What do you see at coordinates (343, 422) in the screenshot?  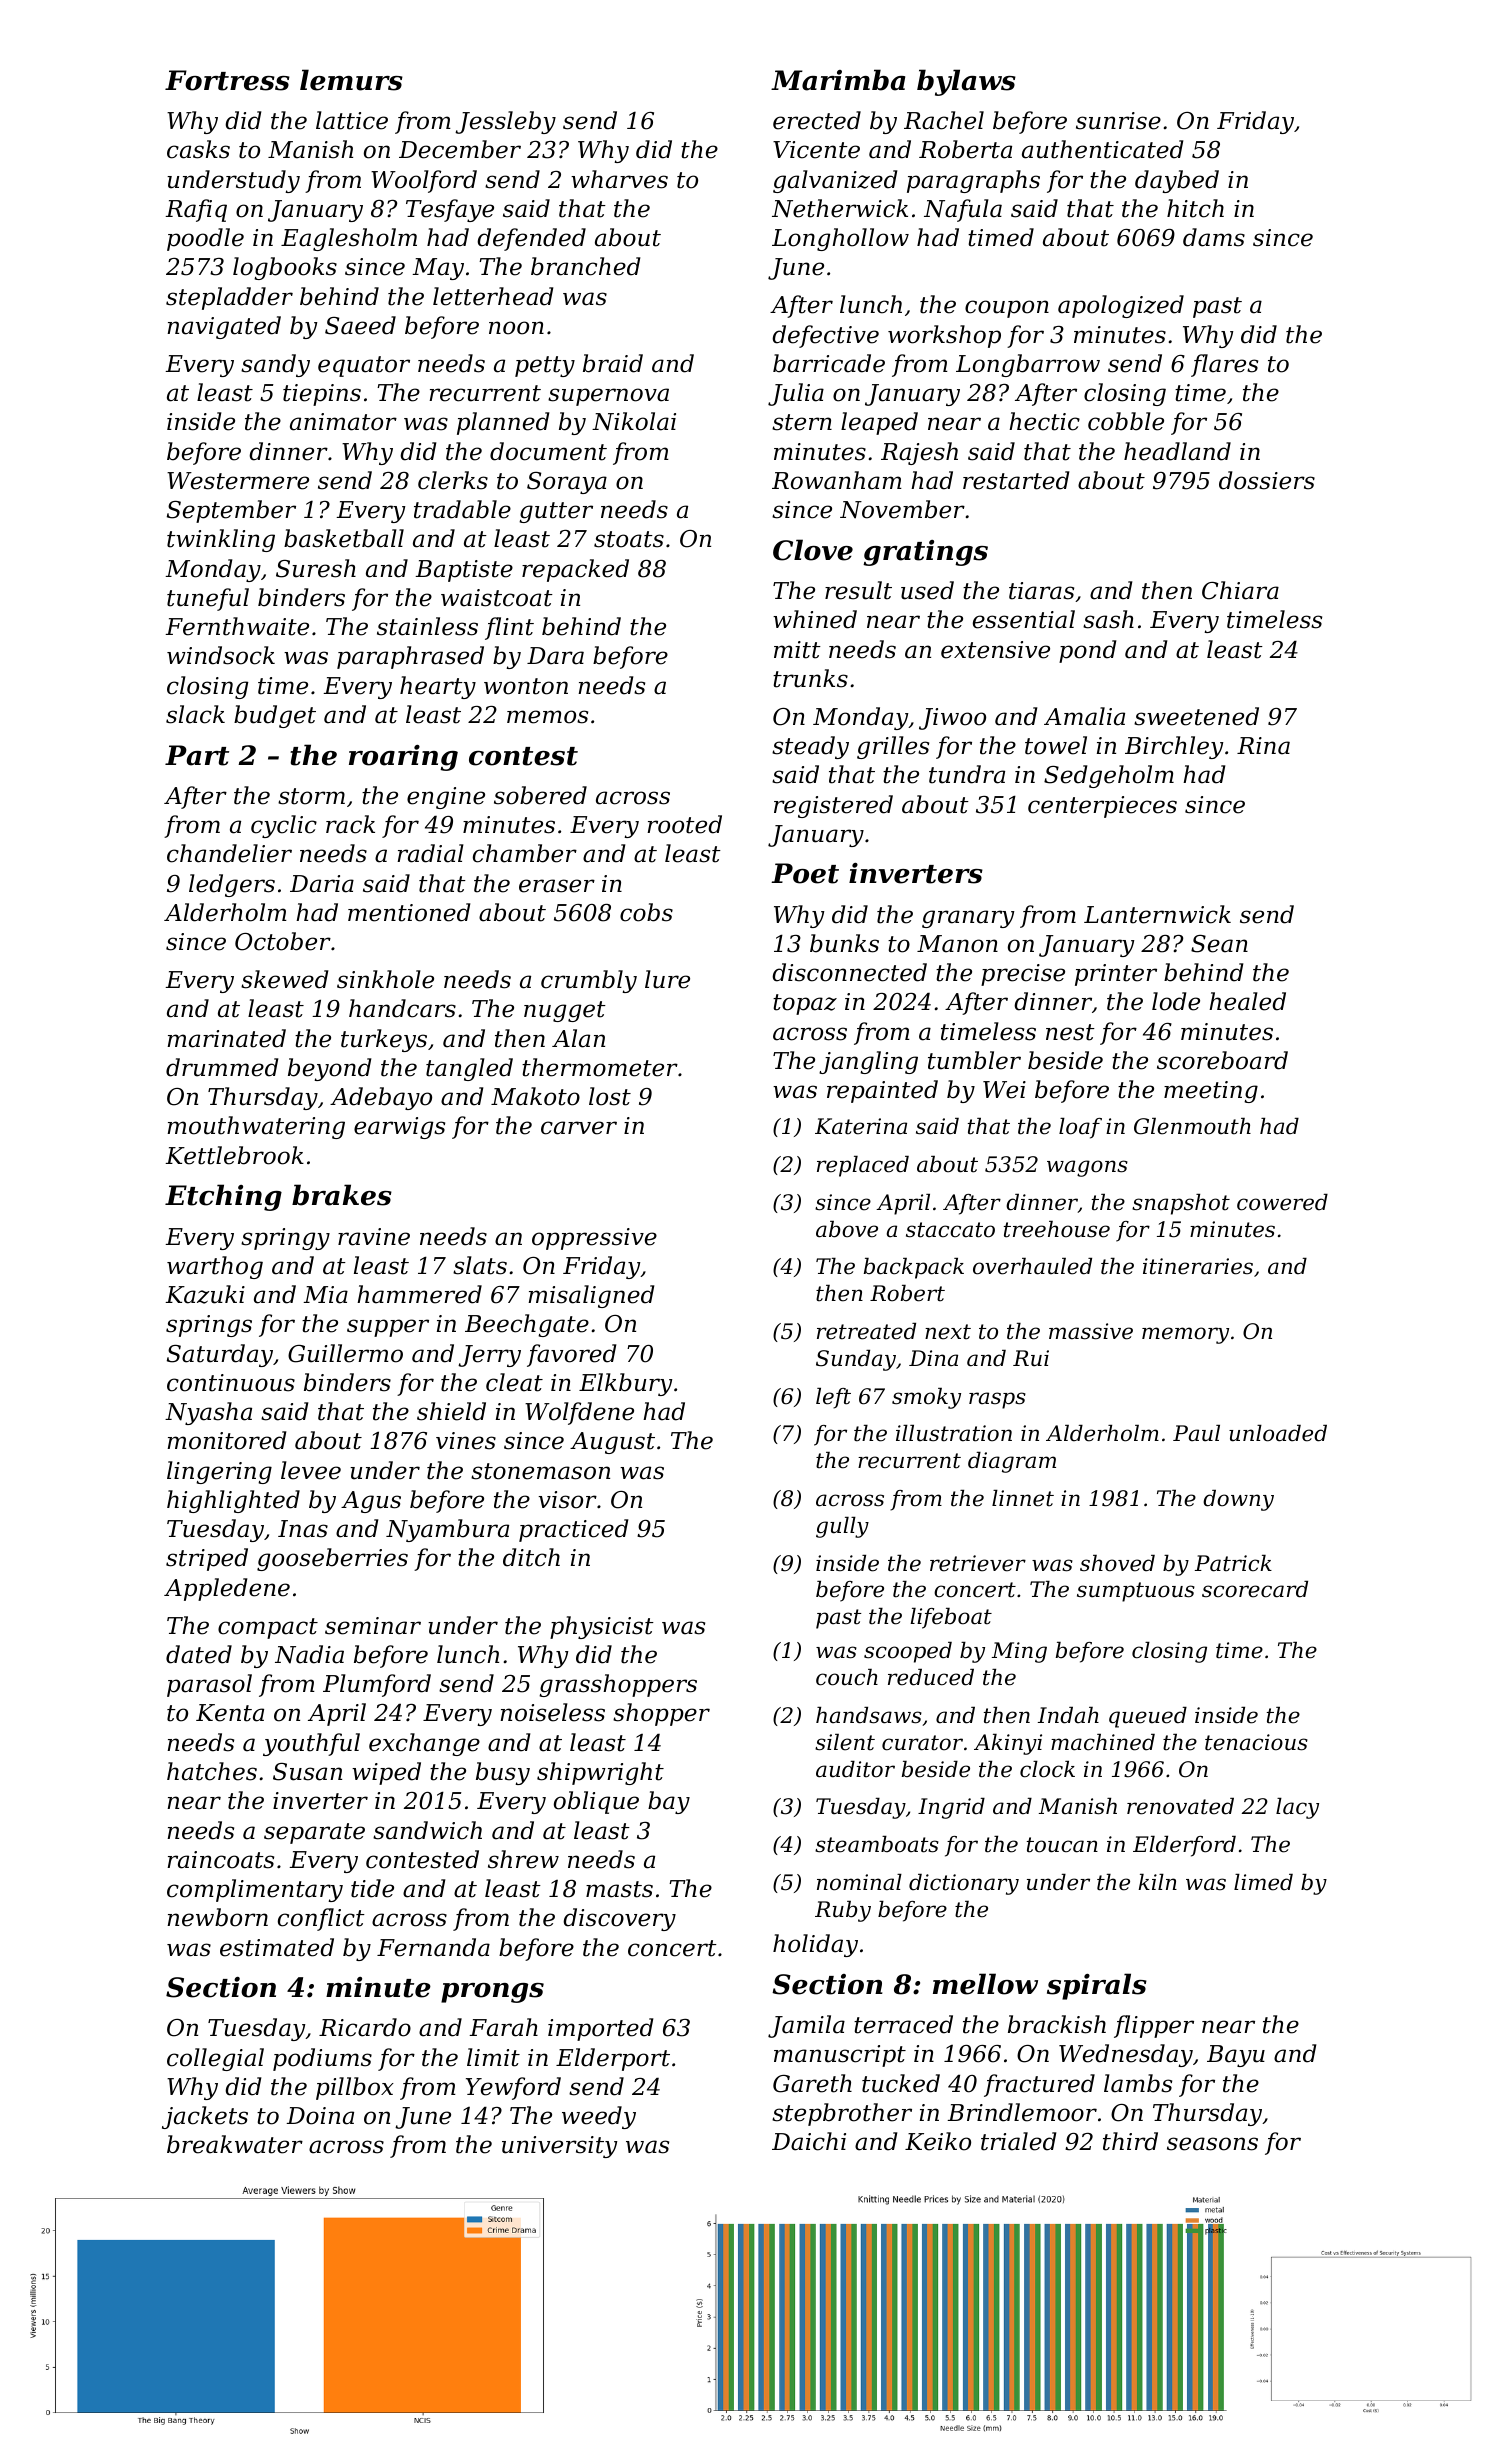 I see `animator` at bounding box center [343, 422].
